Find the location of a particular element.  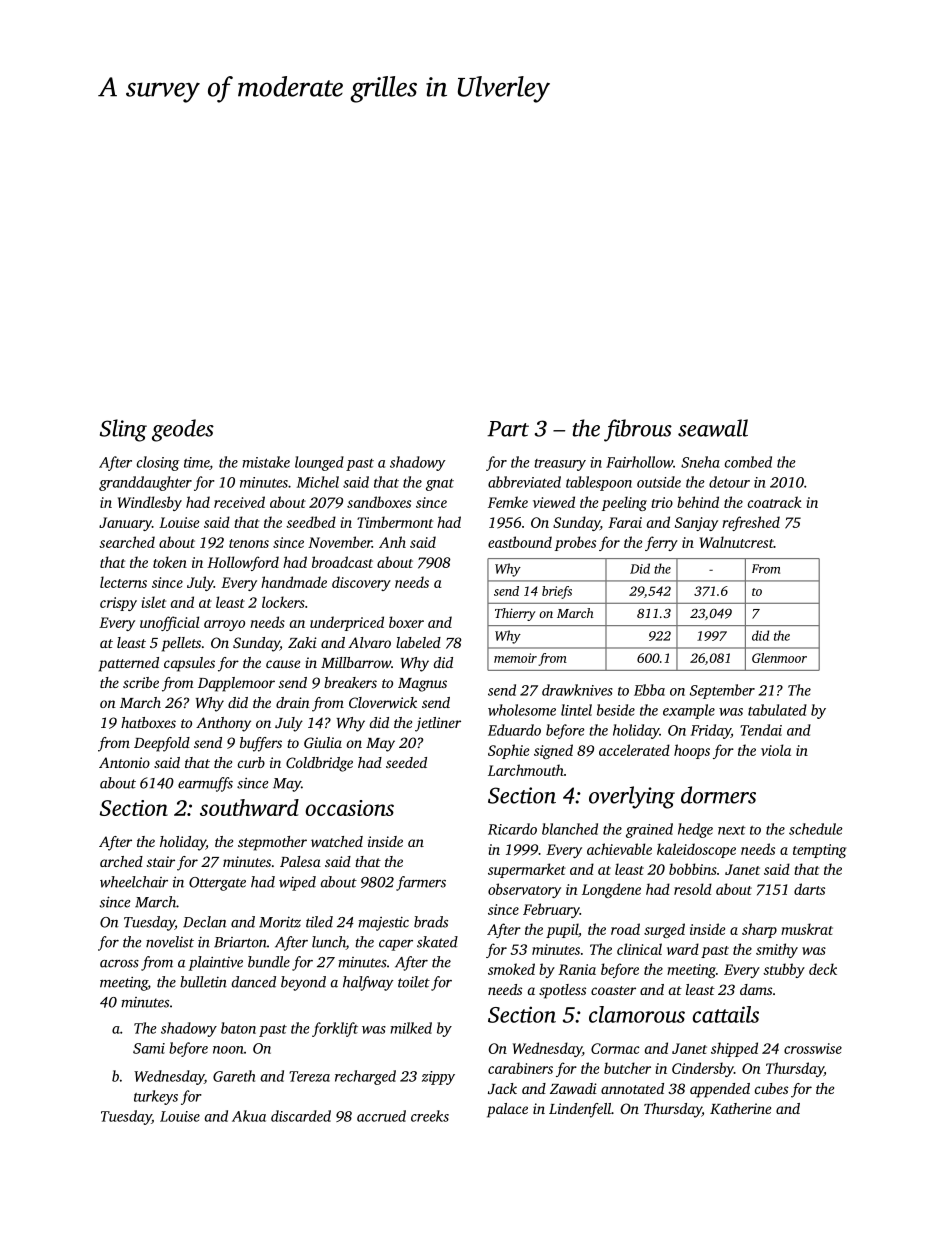

discarded is located at coordinates (301, 1116).
